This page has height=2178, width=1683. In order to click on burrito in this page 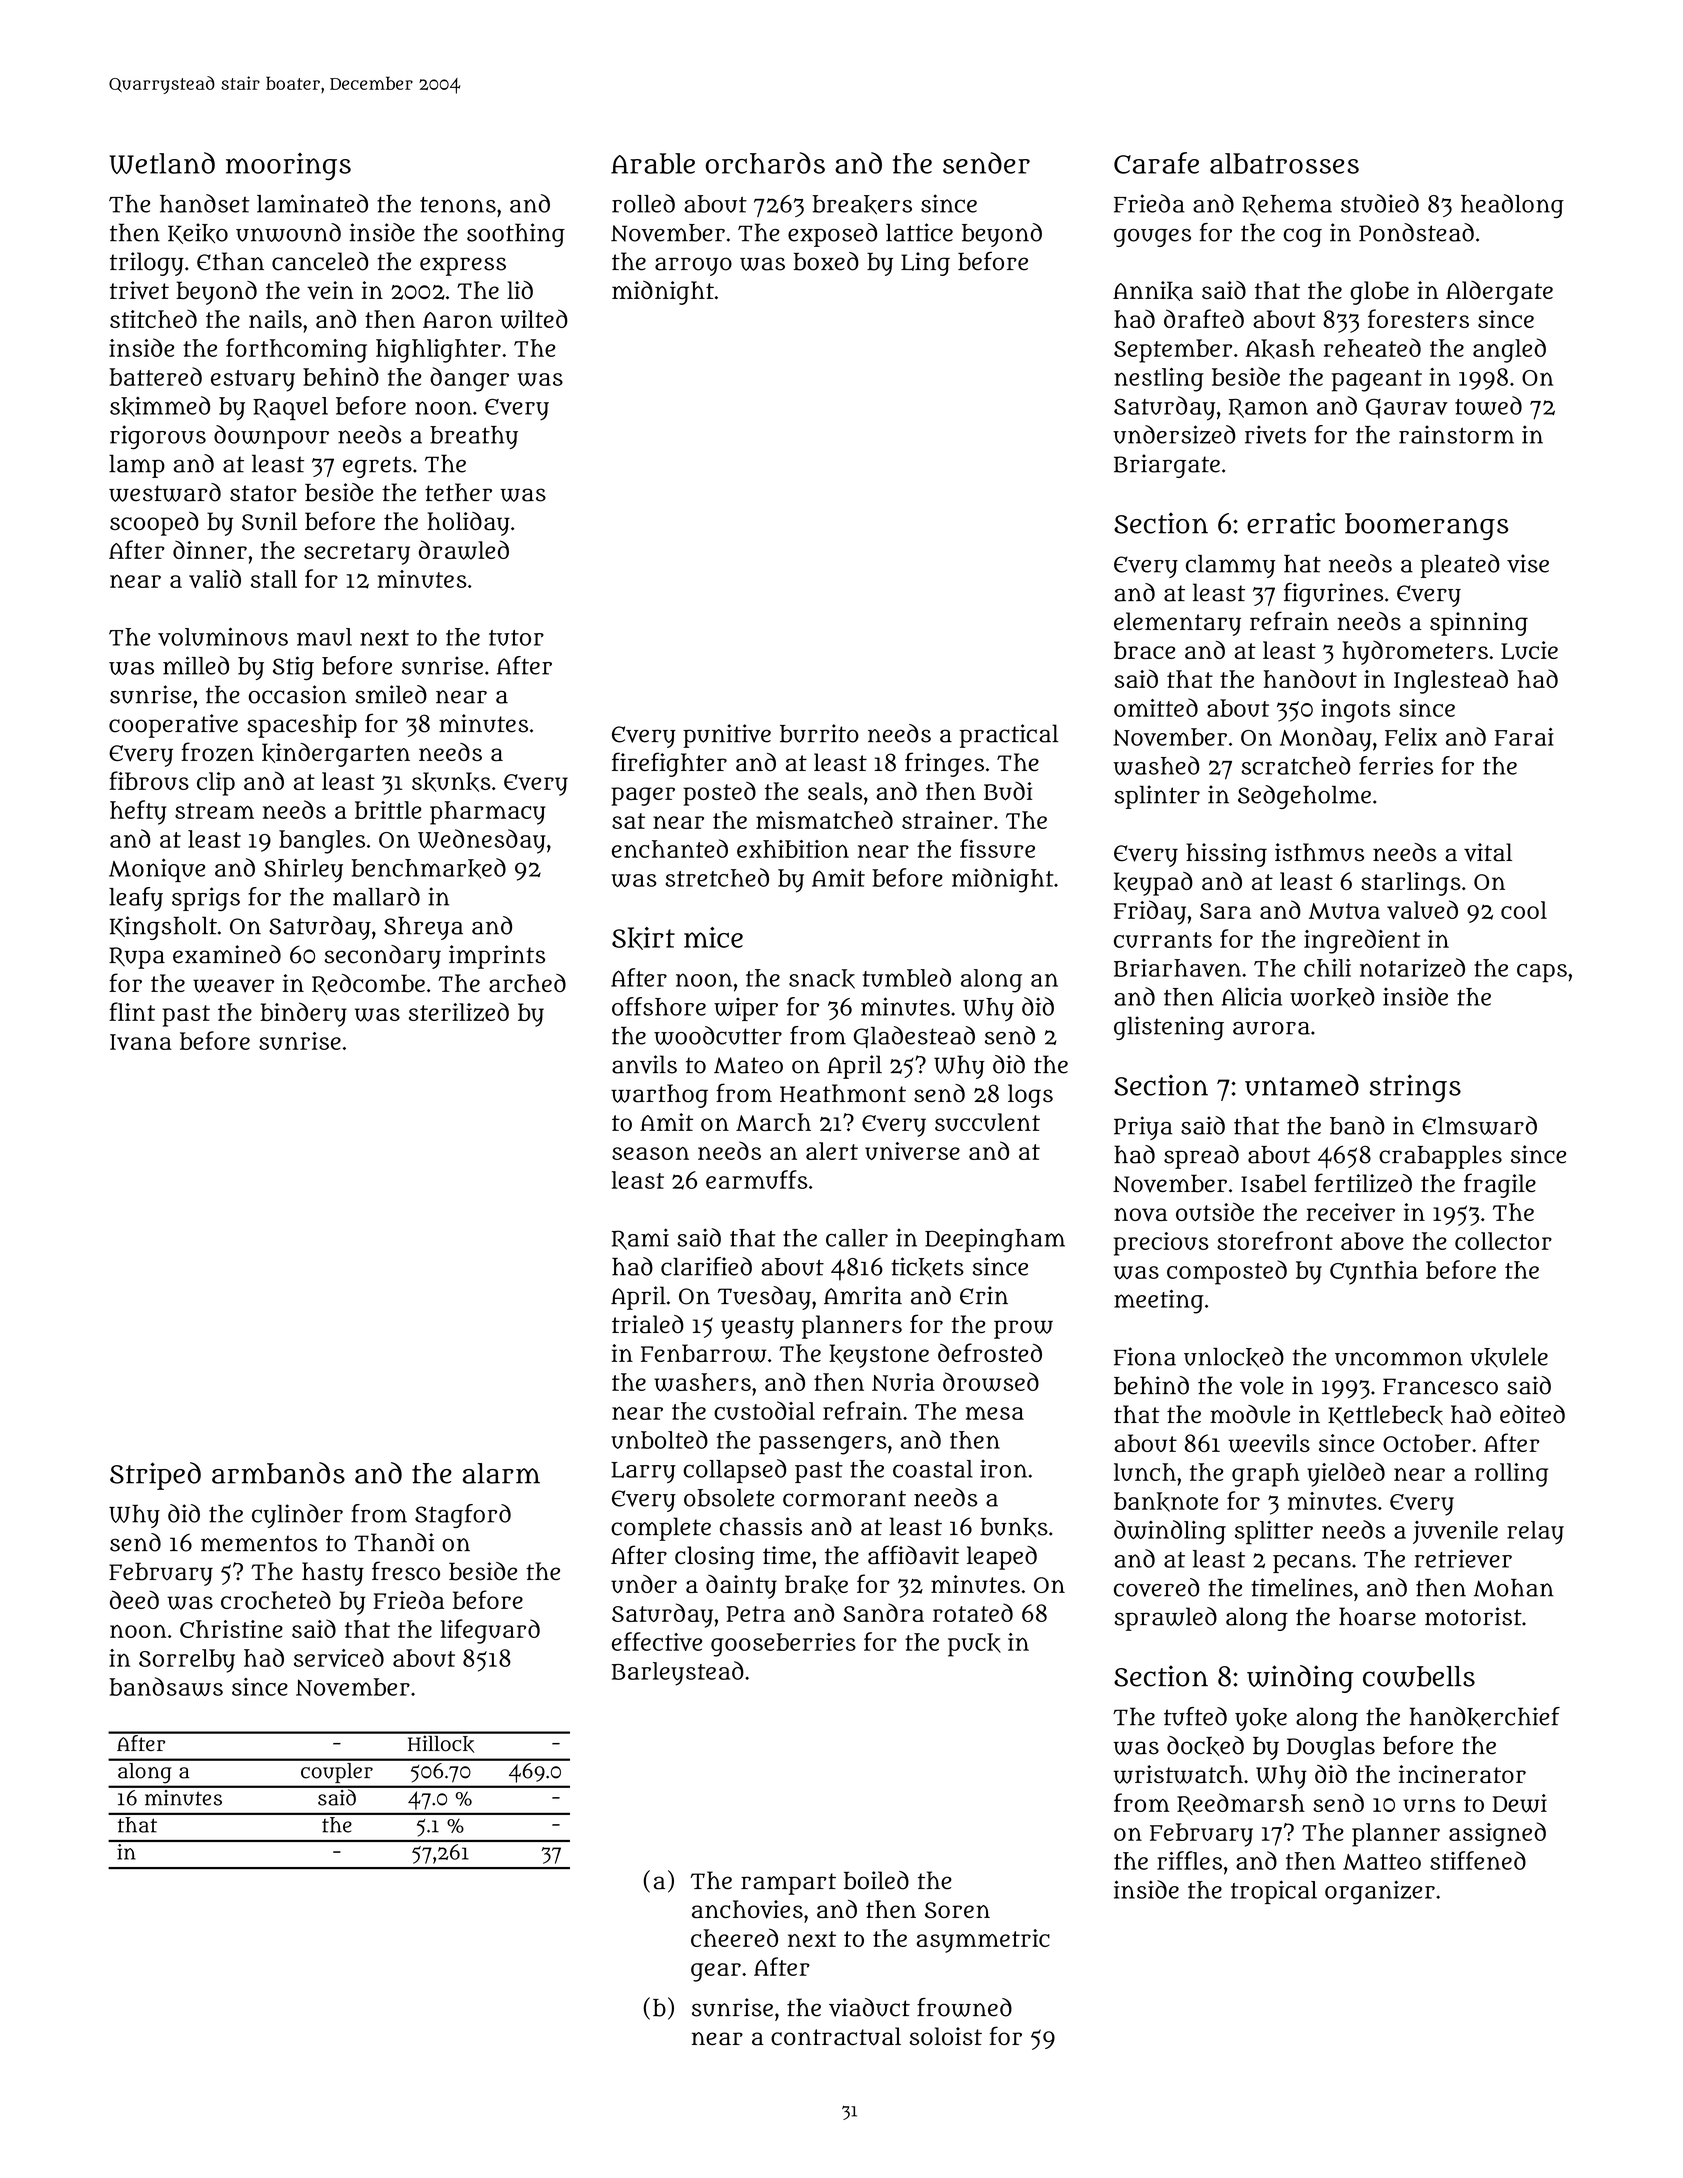, I will do `click(819, 733)`.
